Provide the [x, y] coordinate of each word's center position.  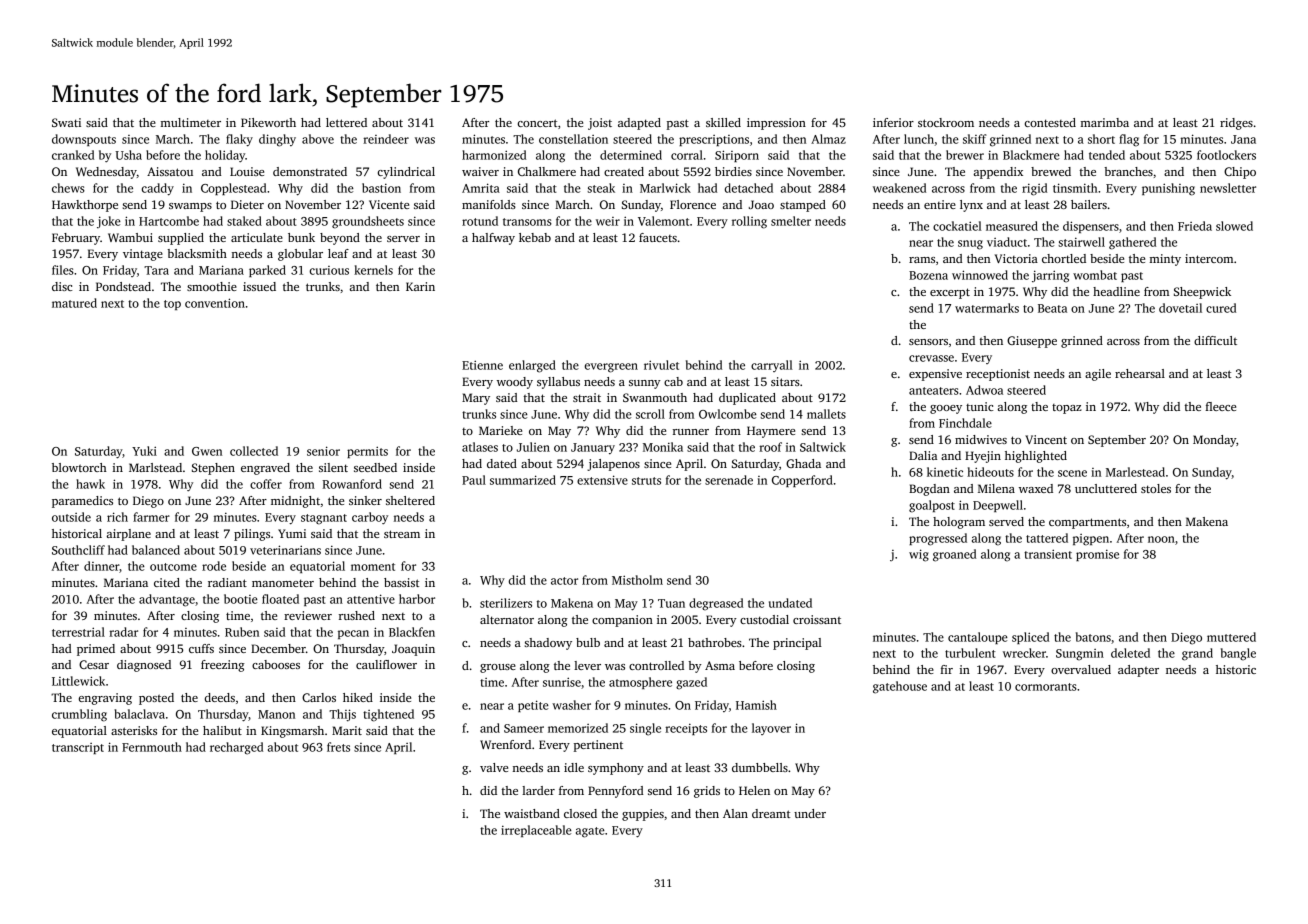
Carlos [319, 697]
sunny [645, 384]
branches [1128, 171]
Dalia [923, 455]
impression [776, 124]
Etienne [482, 365]
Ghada [803, 463]
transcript [78, 748]
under [810, 813]
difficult [1215, 340]
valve [494, 767]
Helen [754, 790]
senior [323, 451]
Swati [66, 122]
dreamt [771, 813]
